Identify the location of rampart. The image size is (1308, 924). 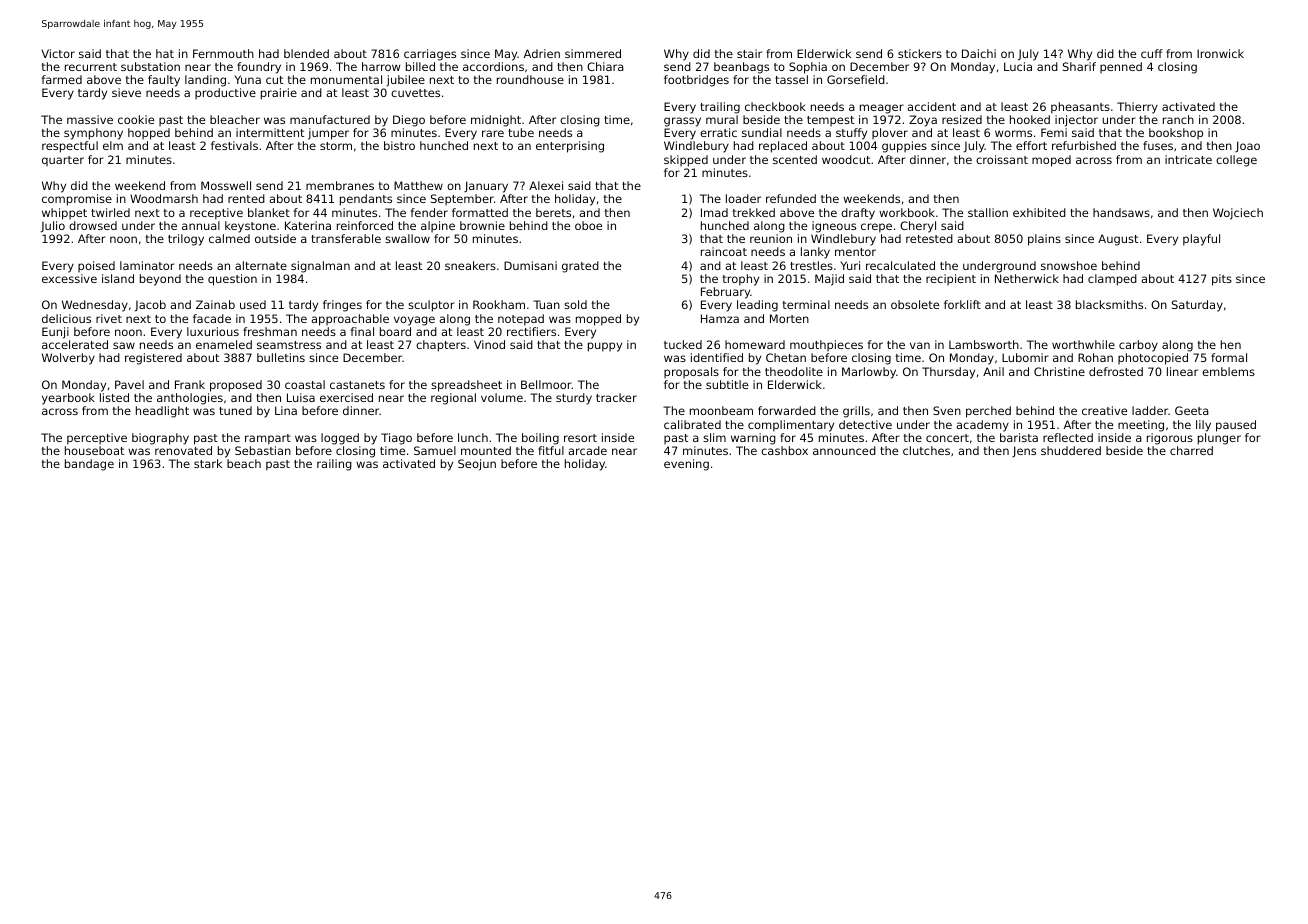
(268, 439).
